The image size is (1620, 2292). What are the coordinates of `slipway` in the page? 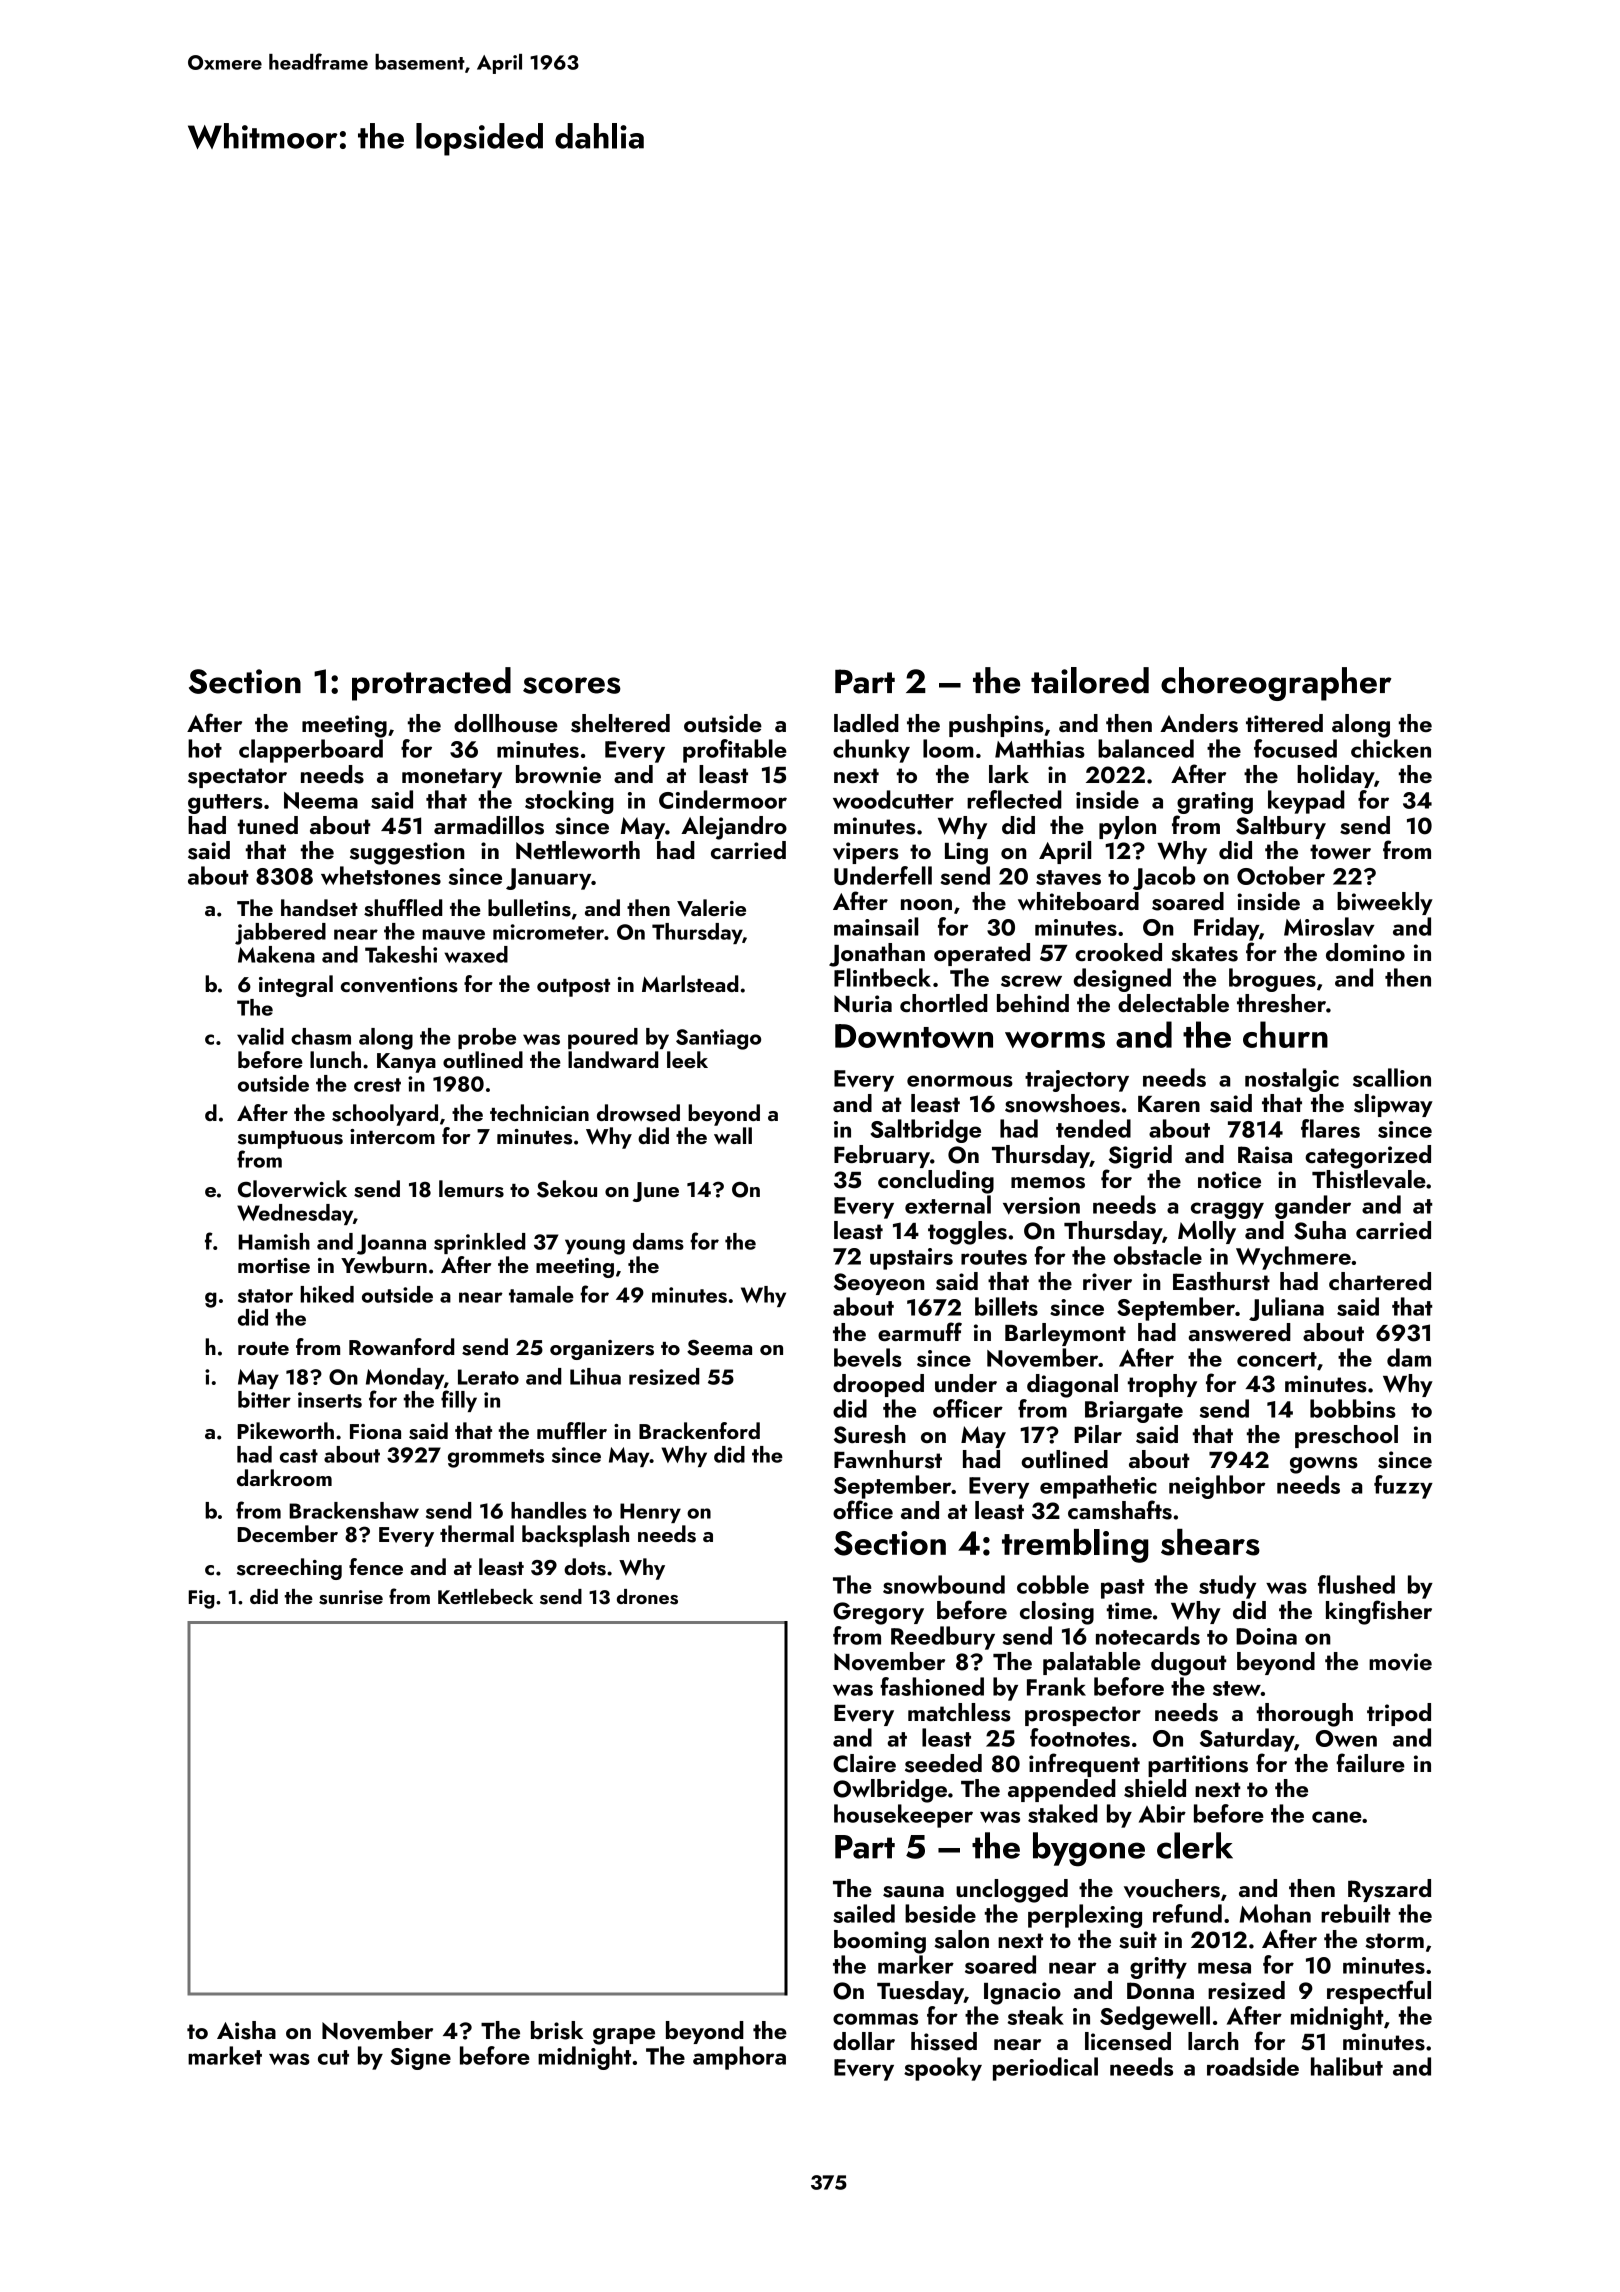 It's located at (1393, 1105).
